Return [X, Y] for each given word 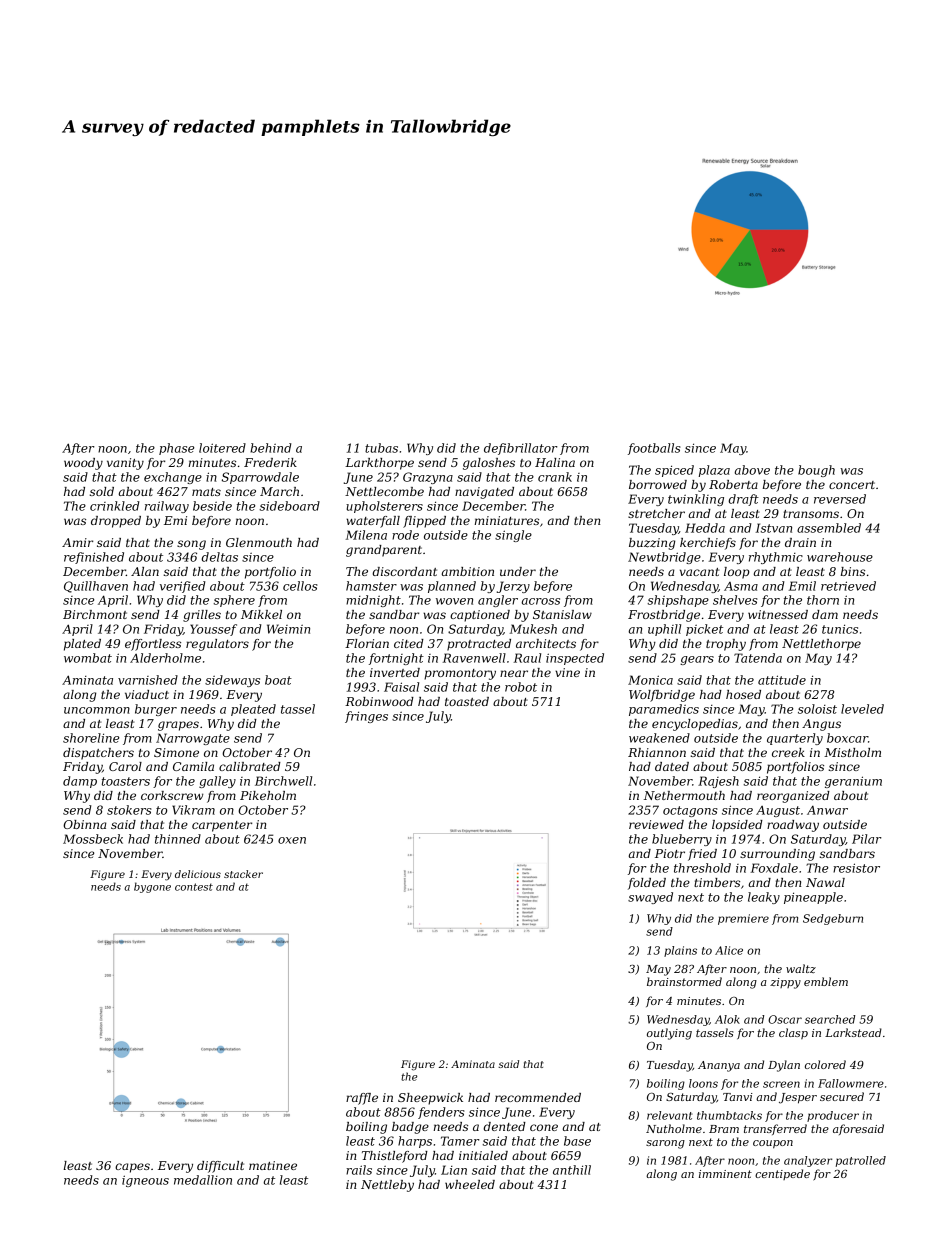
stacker [243, 874]
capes [132, 1168]
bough [816, 471]
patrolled [861, 1161]
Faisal [401, 687]
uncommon [97, 710]
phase [176, 449]
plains [680, 951]
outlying [669, 1034]
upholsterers [384, 507]
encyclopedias [695, 725]
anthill [572, 1170]
